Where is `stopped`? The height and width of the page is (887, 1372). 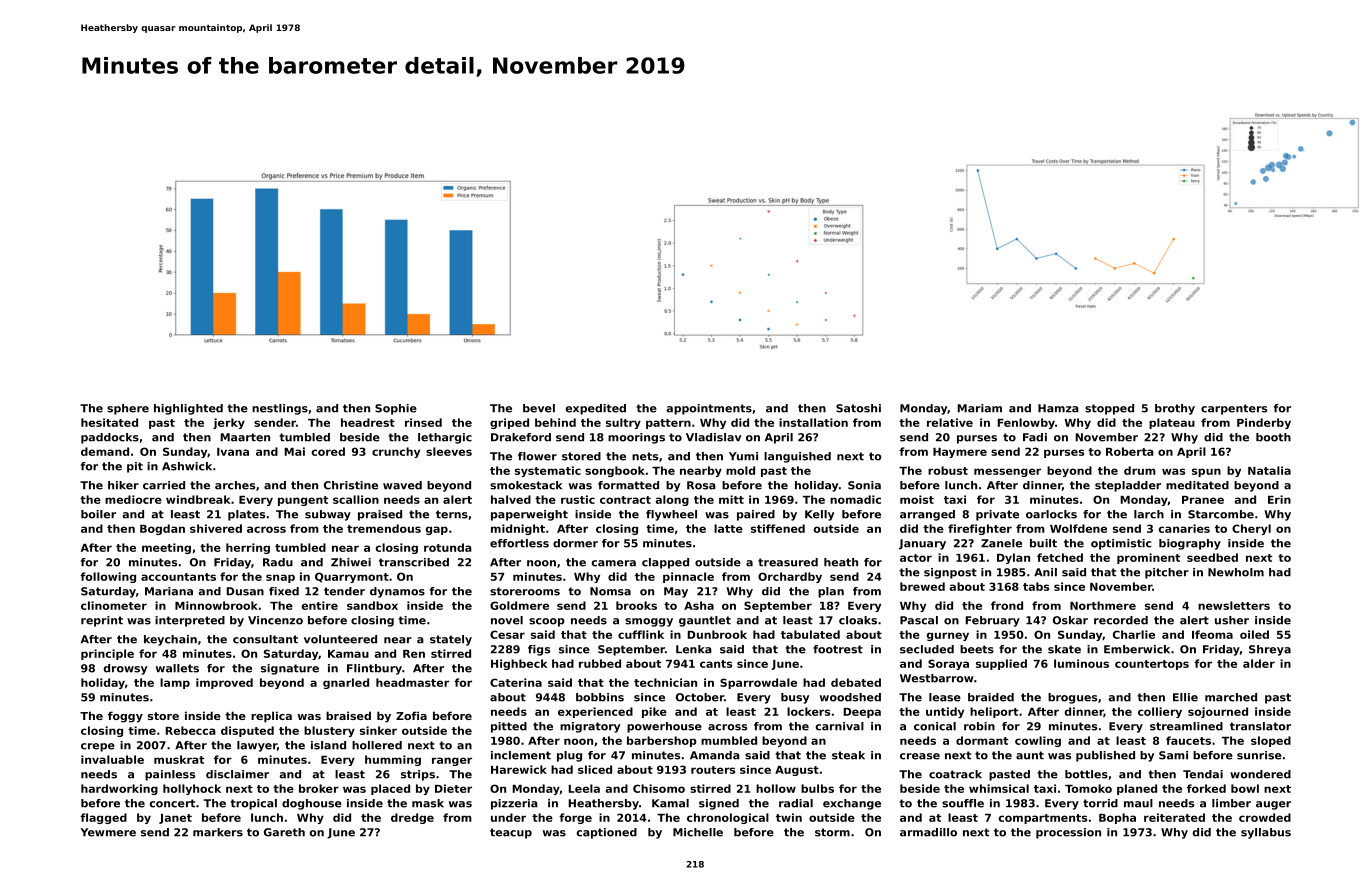 stopped is located at coordinates (1109, 409).
